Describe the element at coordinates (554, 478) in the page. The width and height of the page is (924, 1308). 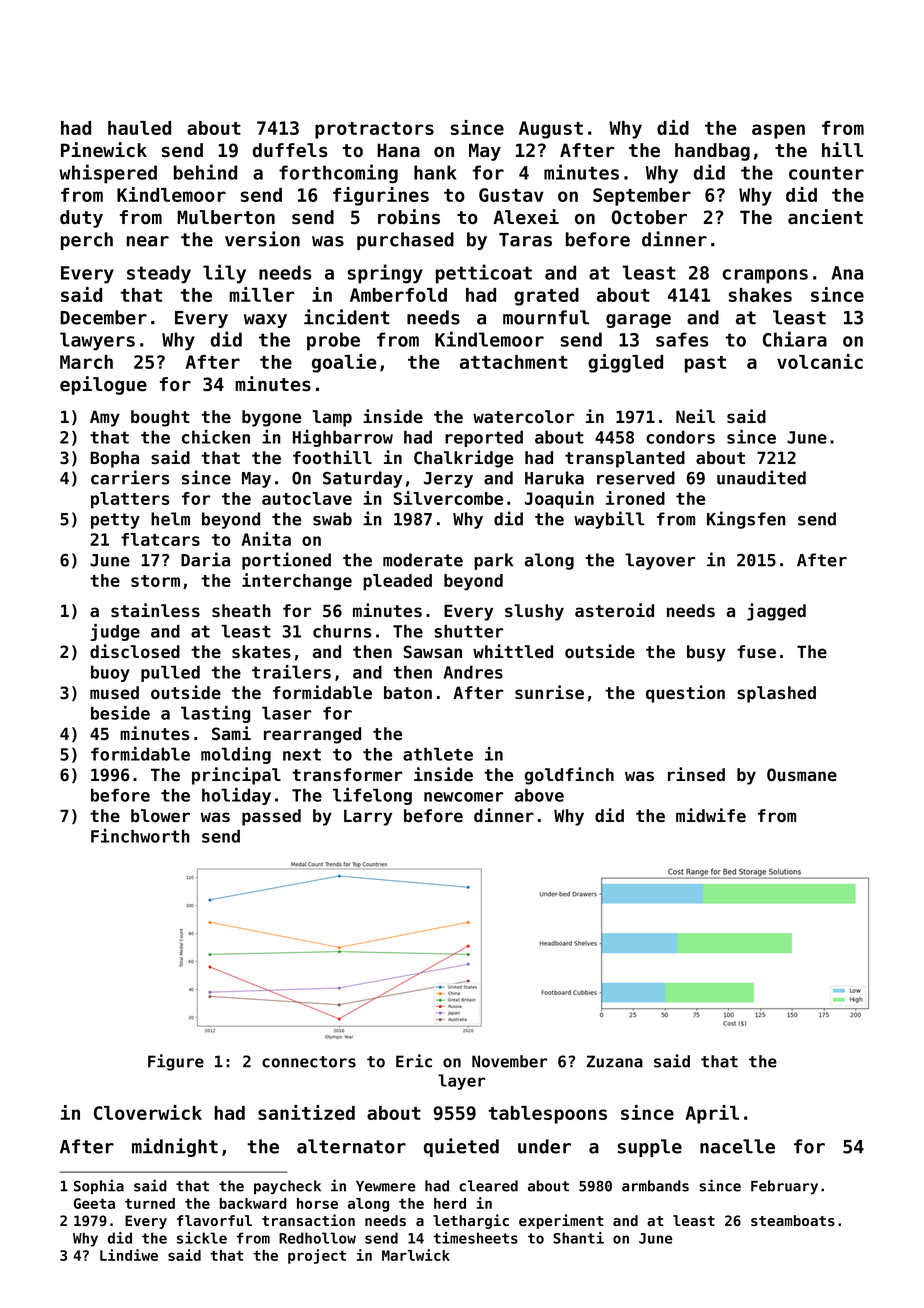
I see `Haruka` at that location.
